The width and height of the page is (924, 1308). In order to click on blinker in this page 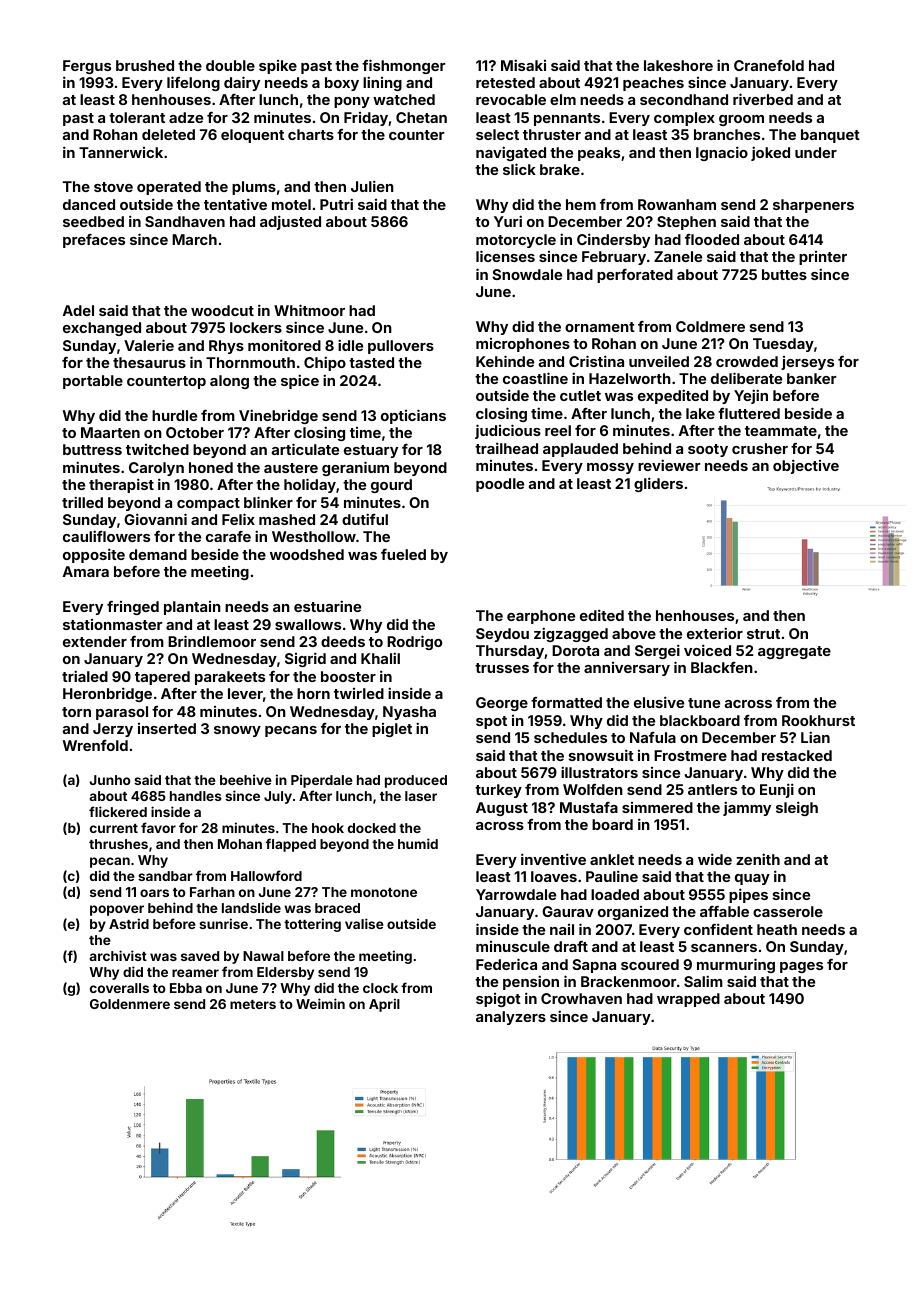, I will do `click(268, 502)`.
